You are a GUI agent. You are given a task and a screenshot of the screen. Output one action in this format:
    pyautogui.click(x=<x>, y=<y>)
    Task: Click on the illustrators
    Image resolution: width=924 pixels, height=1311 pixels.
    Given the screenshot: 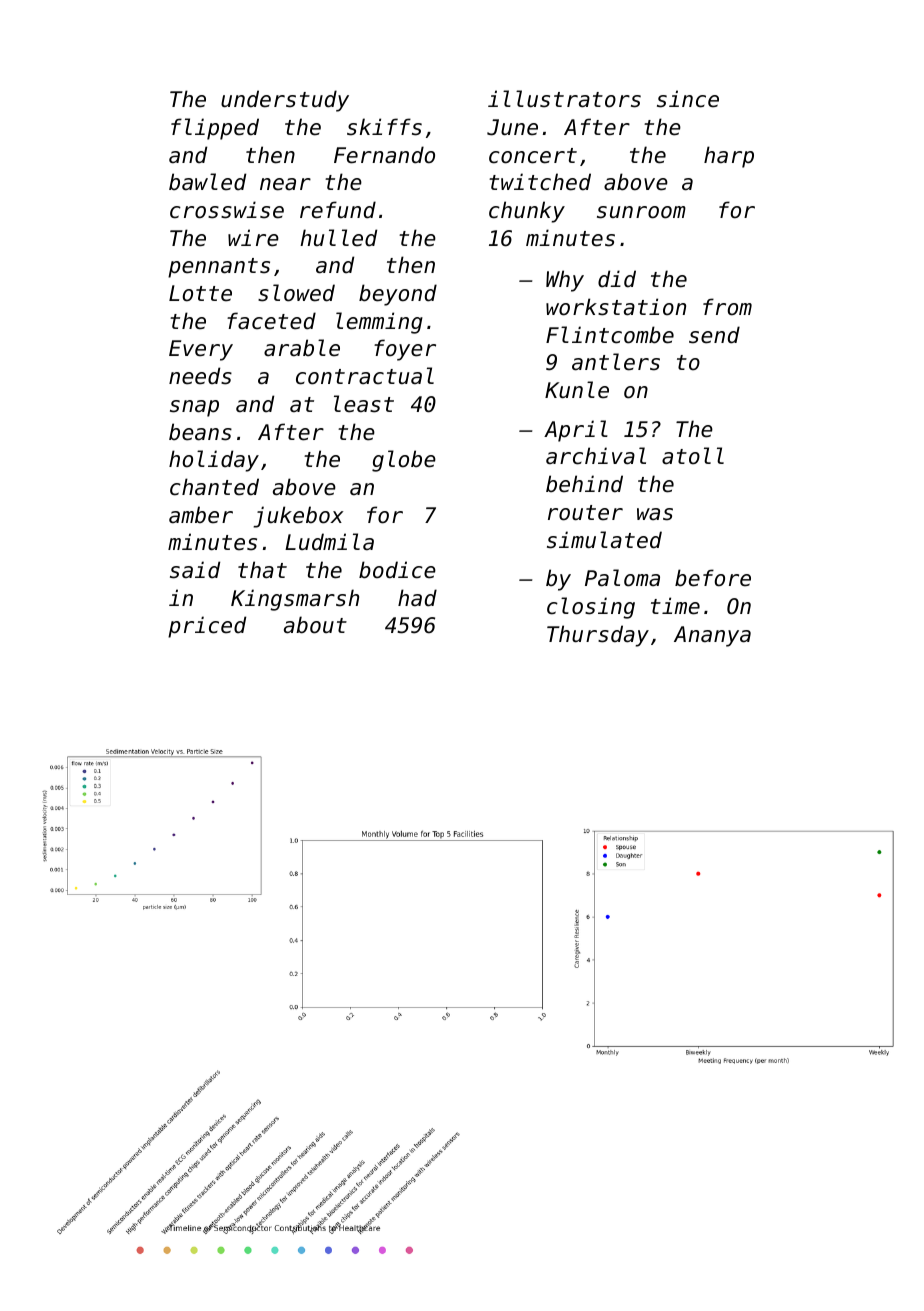 What is the action you would take?
    pyautogui.click(x=564, y=99)
